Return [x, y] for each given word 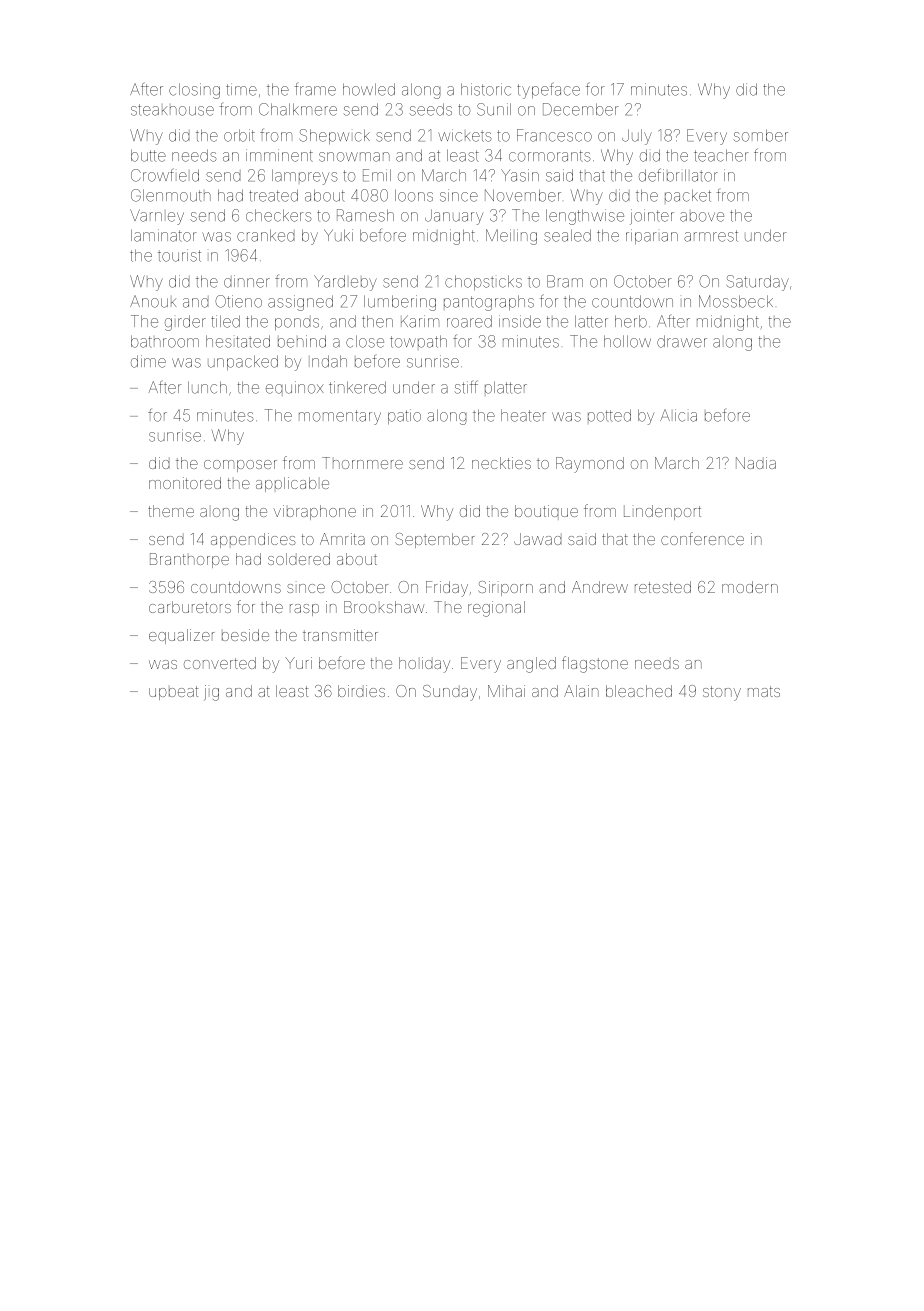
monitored [185, 483]
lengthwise [585, 217]
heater [523, 415]
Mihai [506, 691]
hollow [627, 341]
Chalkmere [298, 109]
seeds [431, 109]
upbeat [173, 693]
